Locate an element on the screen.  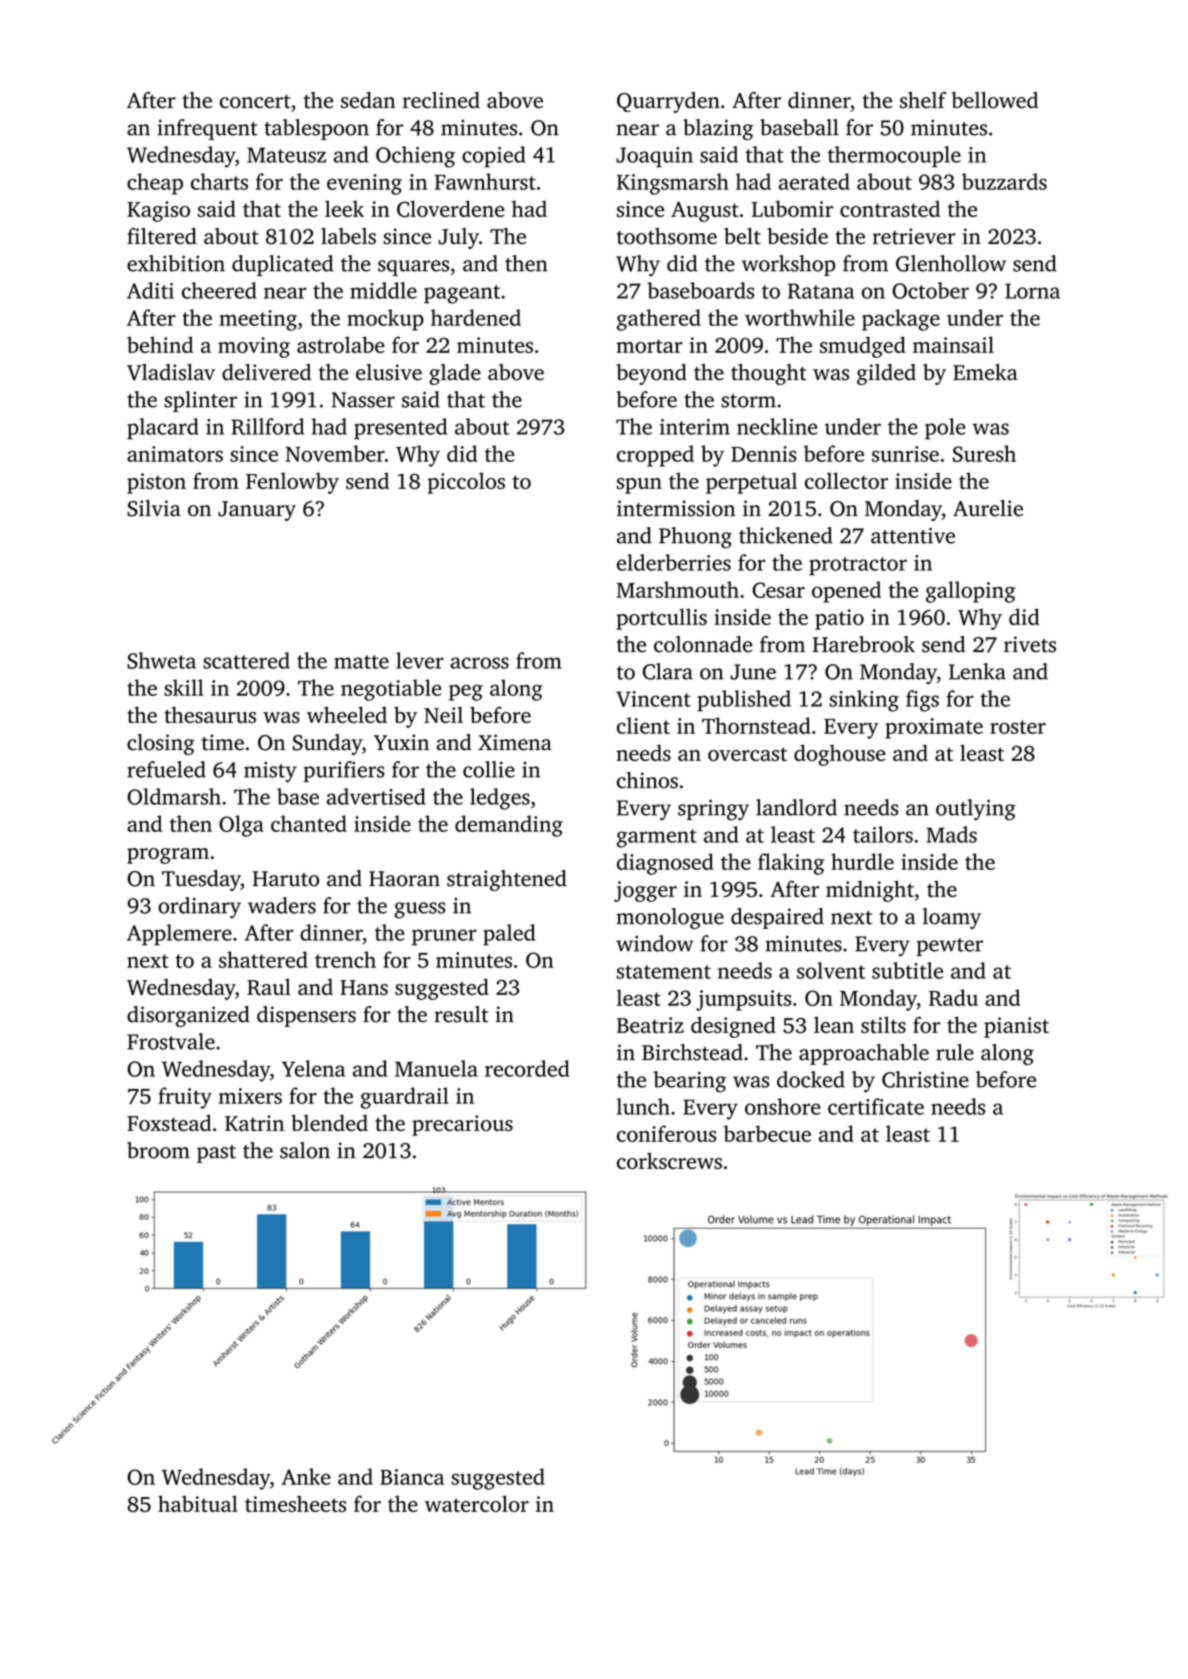
habitual is located at coordinates (198, 1503).
